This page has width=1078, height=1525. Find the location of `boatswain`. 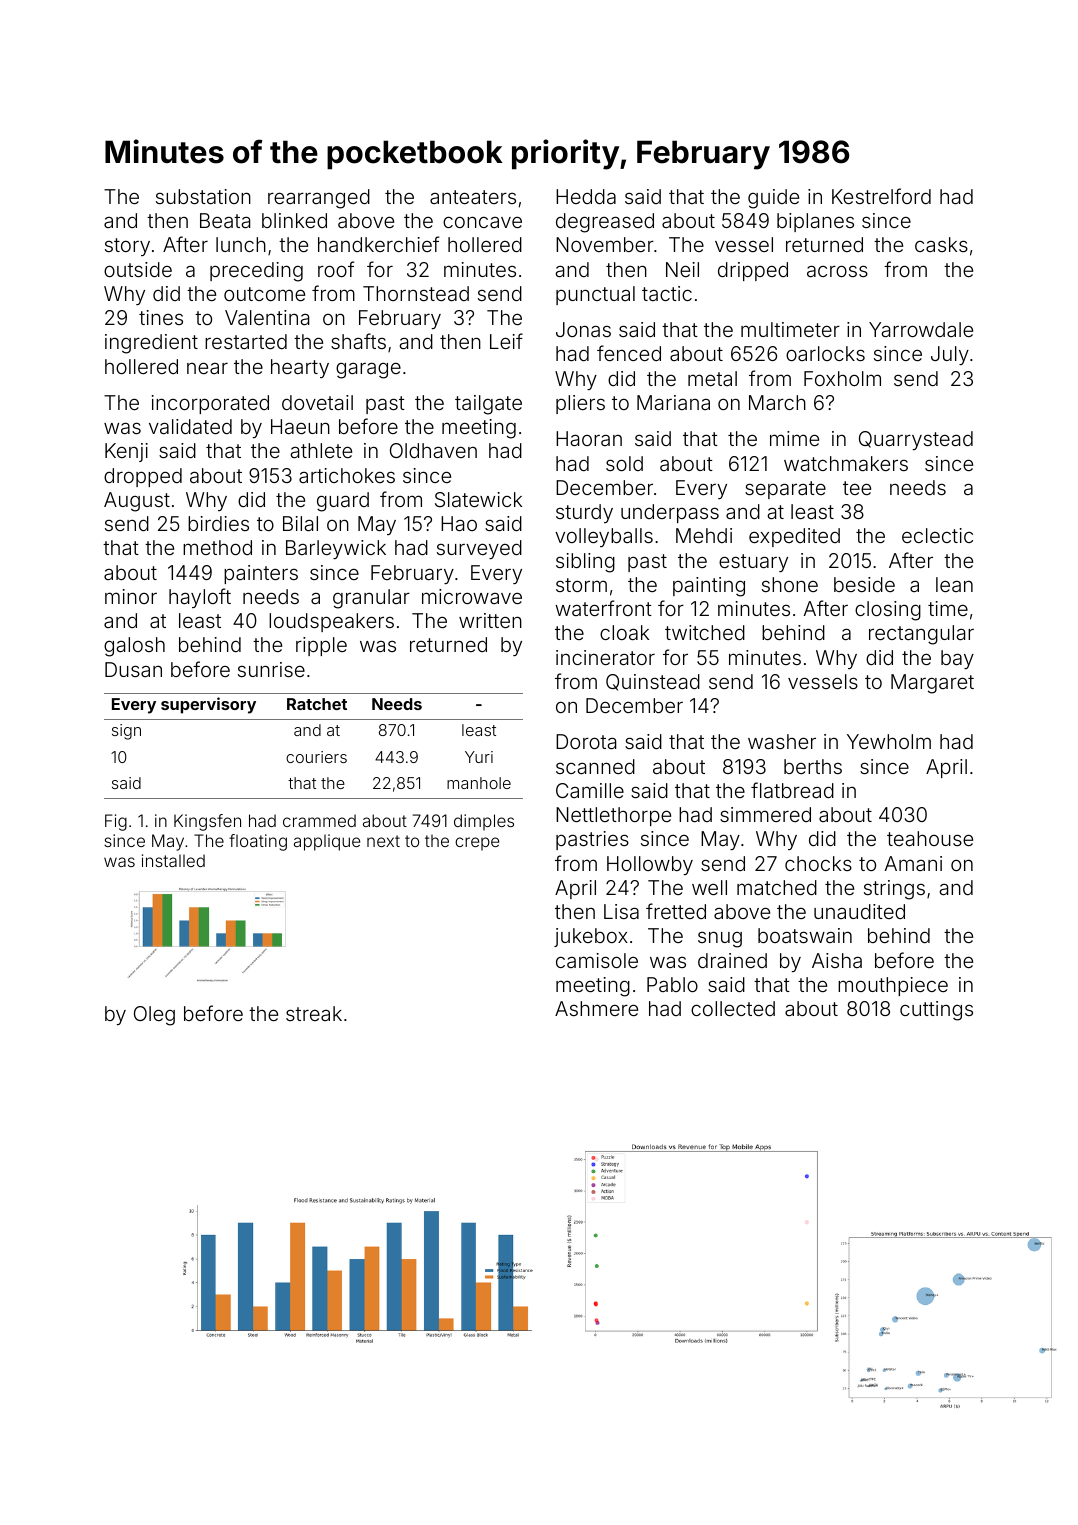

boatswain is located at coordinates (805, 935).
